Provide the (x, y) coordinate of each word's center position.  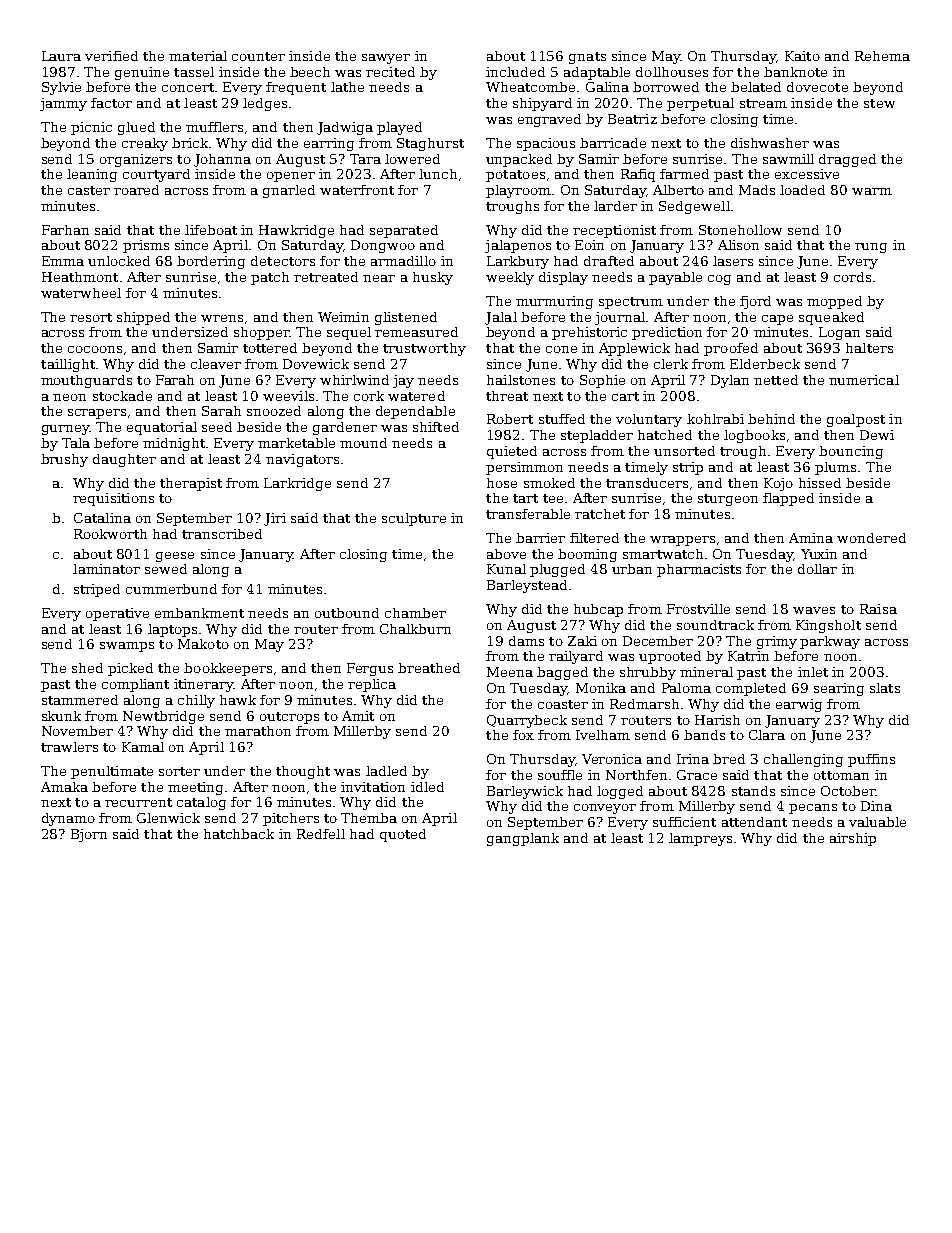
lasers (733, 261)
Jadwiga (345, 128)
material (198, 56)
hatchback (239, 834)
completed (751, 689)
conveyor (605, 809)
